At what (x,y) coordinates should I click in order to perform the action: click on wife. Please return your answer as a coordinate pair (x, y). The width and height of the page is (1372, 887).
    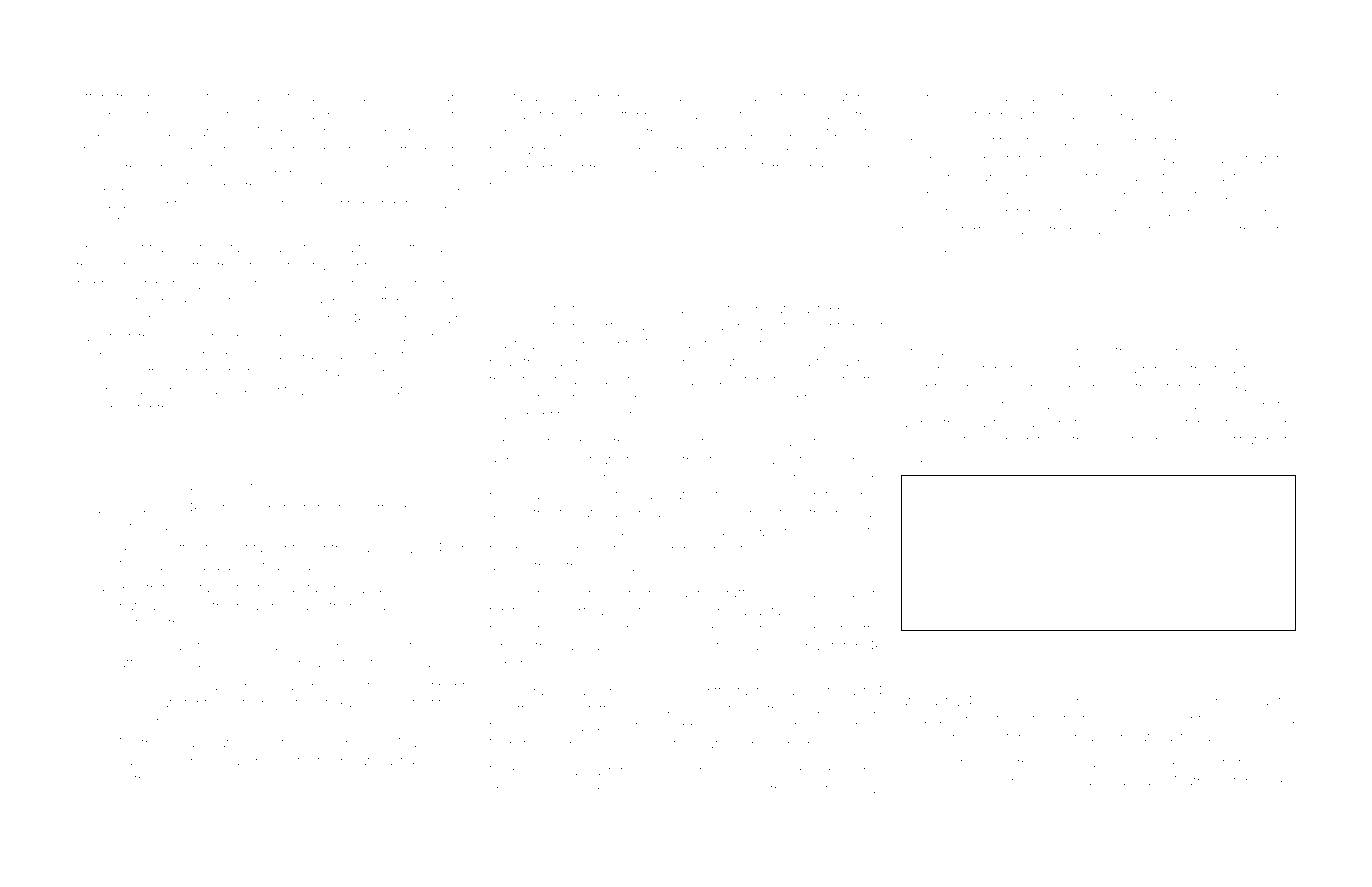
    Looking at the image, I should click on (240, 702).
